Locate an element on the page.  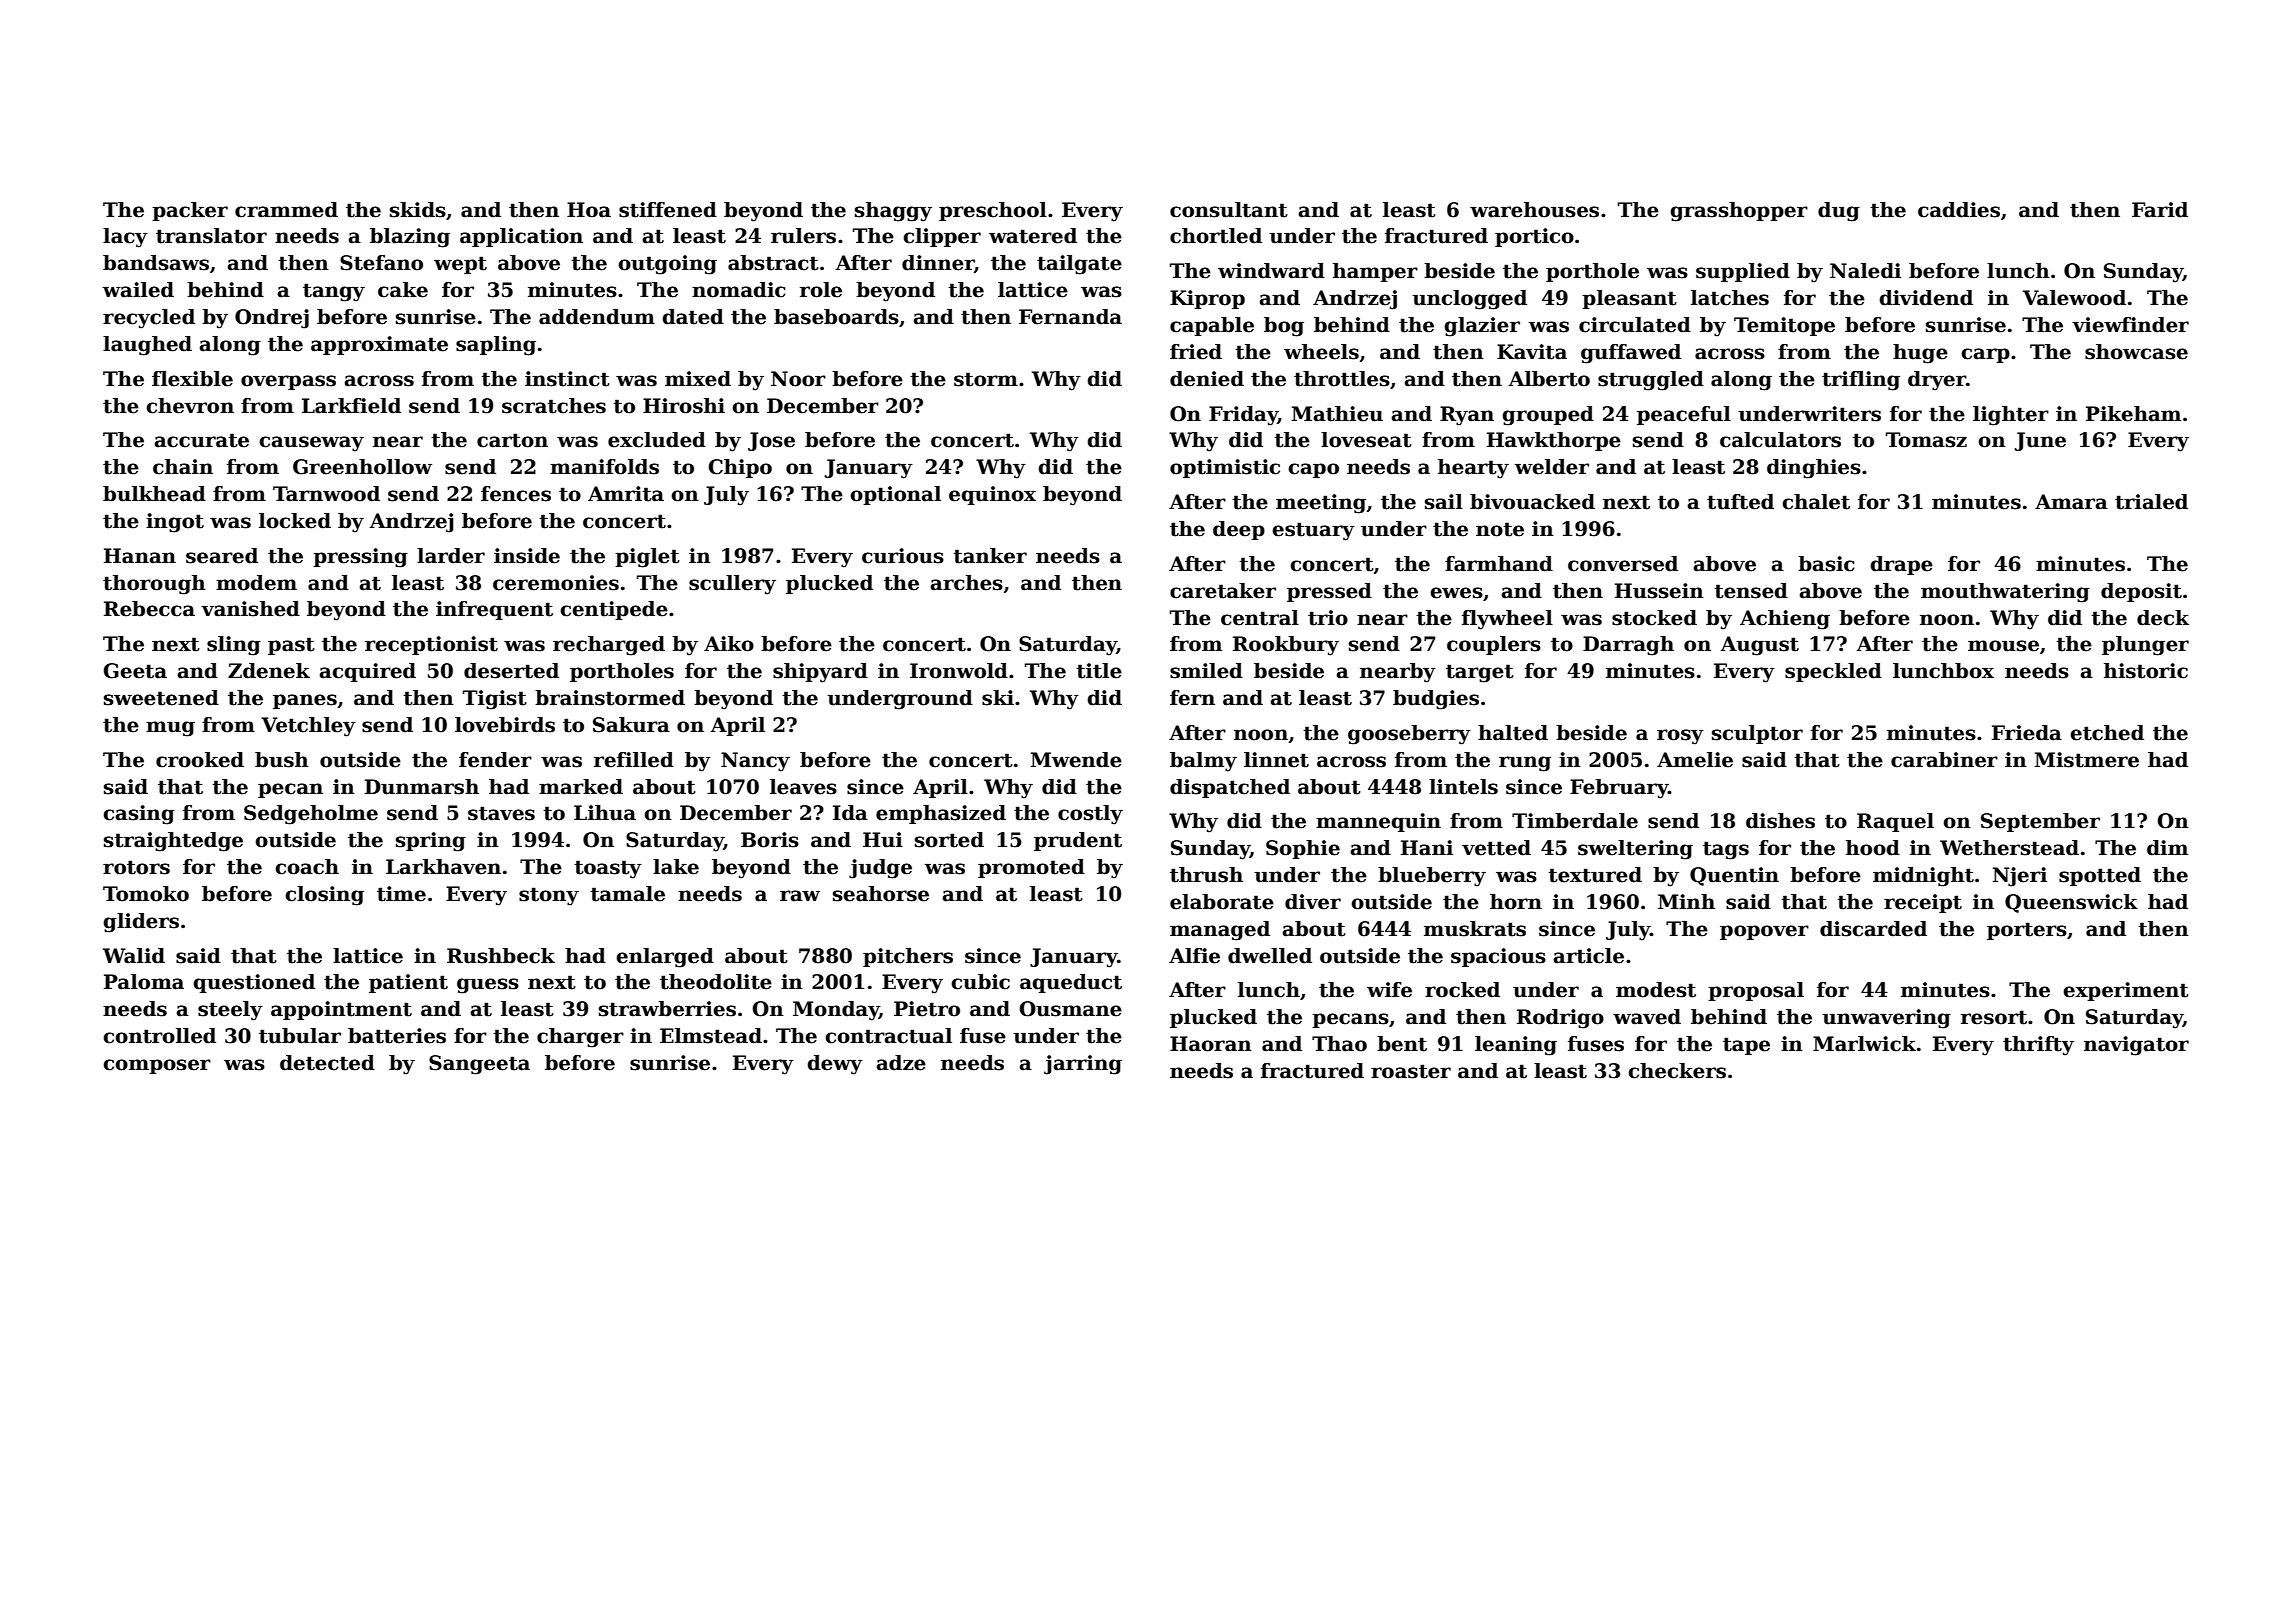
checkers is located at coordinates (1677, 1071).
